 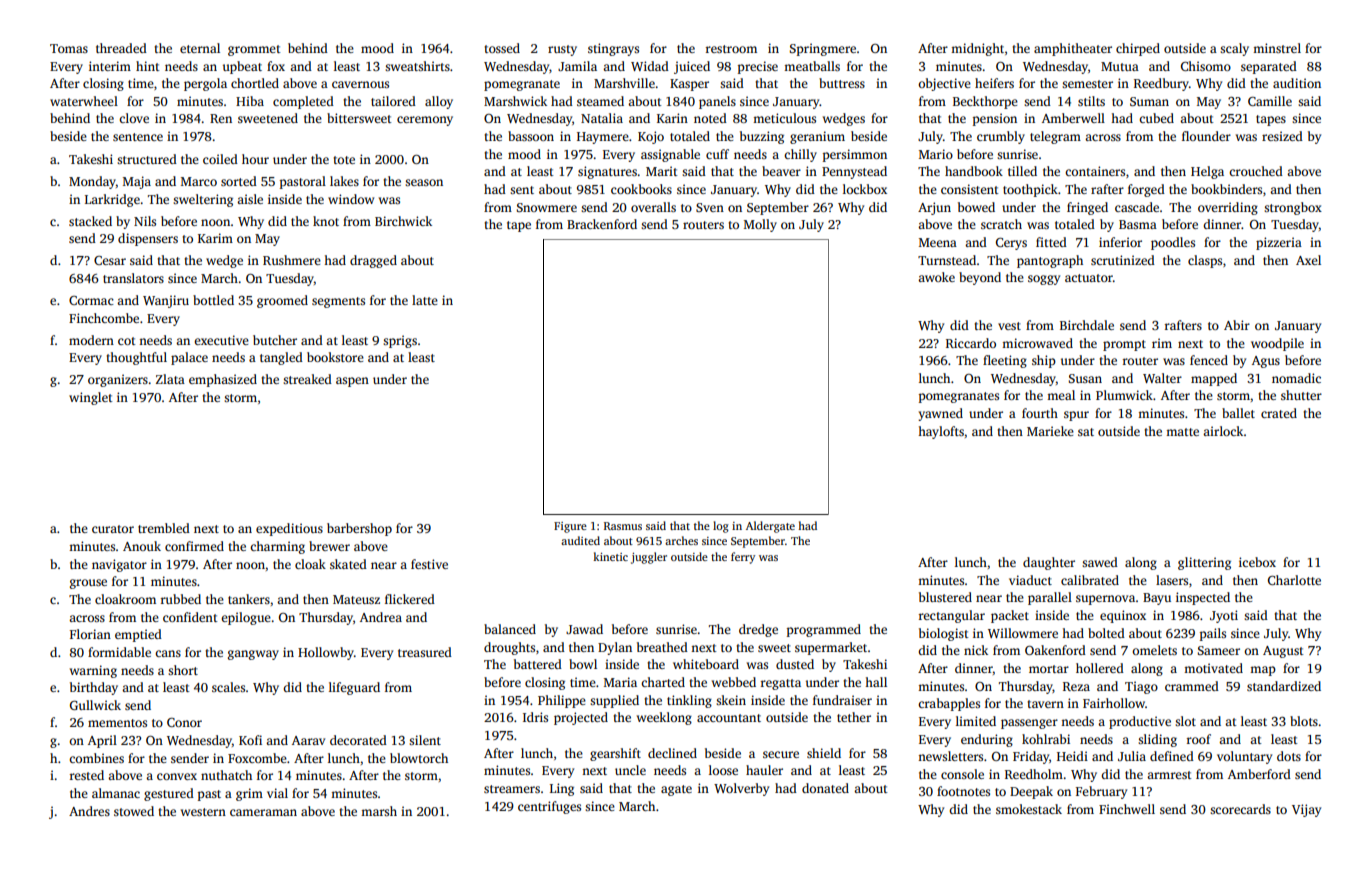 What do you see at coordinates (400, 341) in the screenshot?
I see `sprigs` at bounding box center [400, 341].
